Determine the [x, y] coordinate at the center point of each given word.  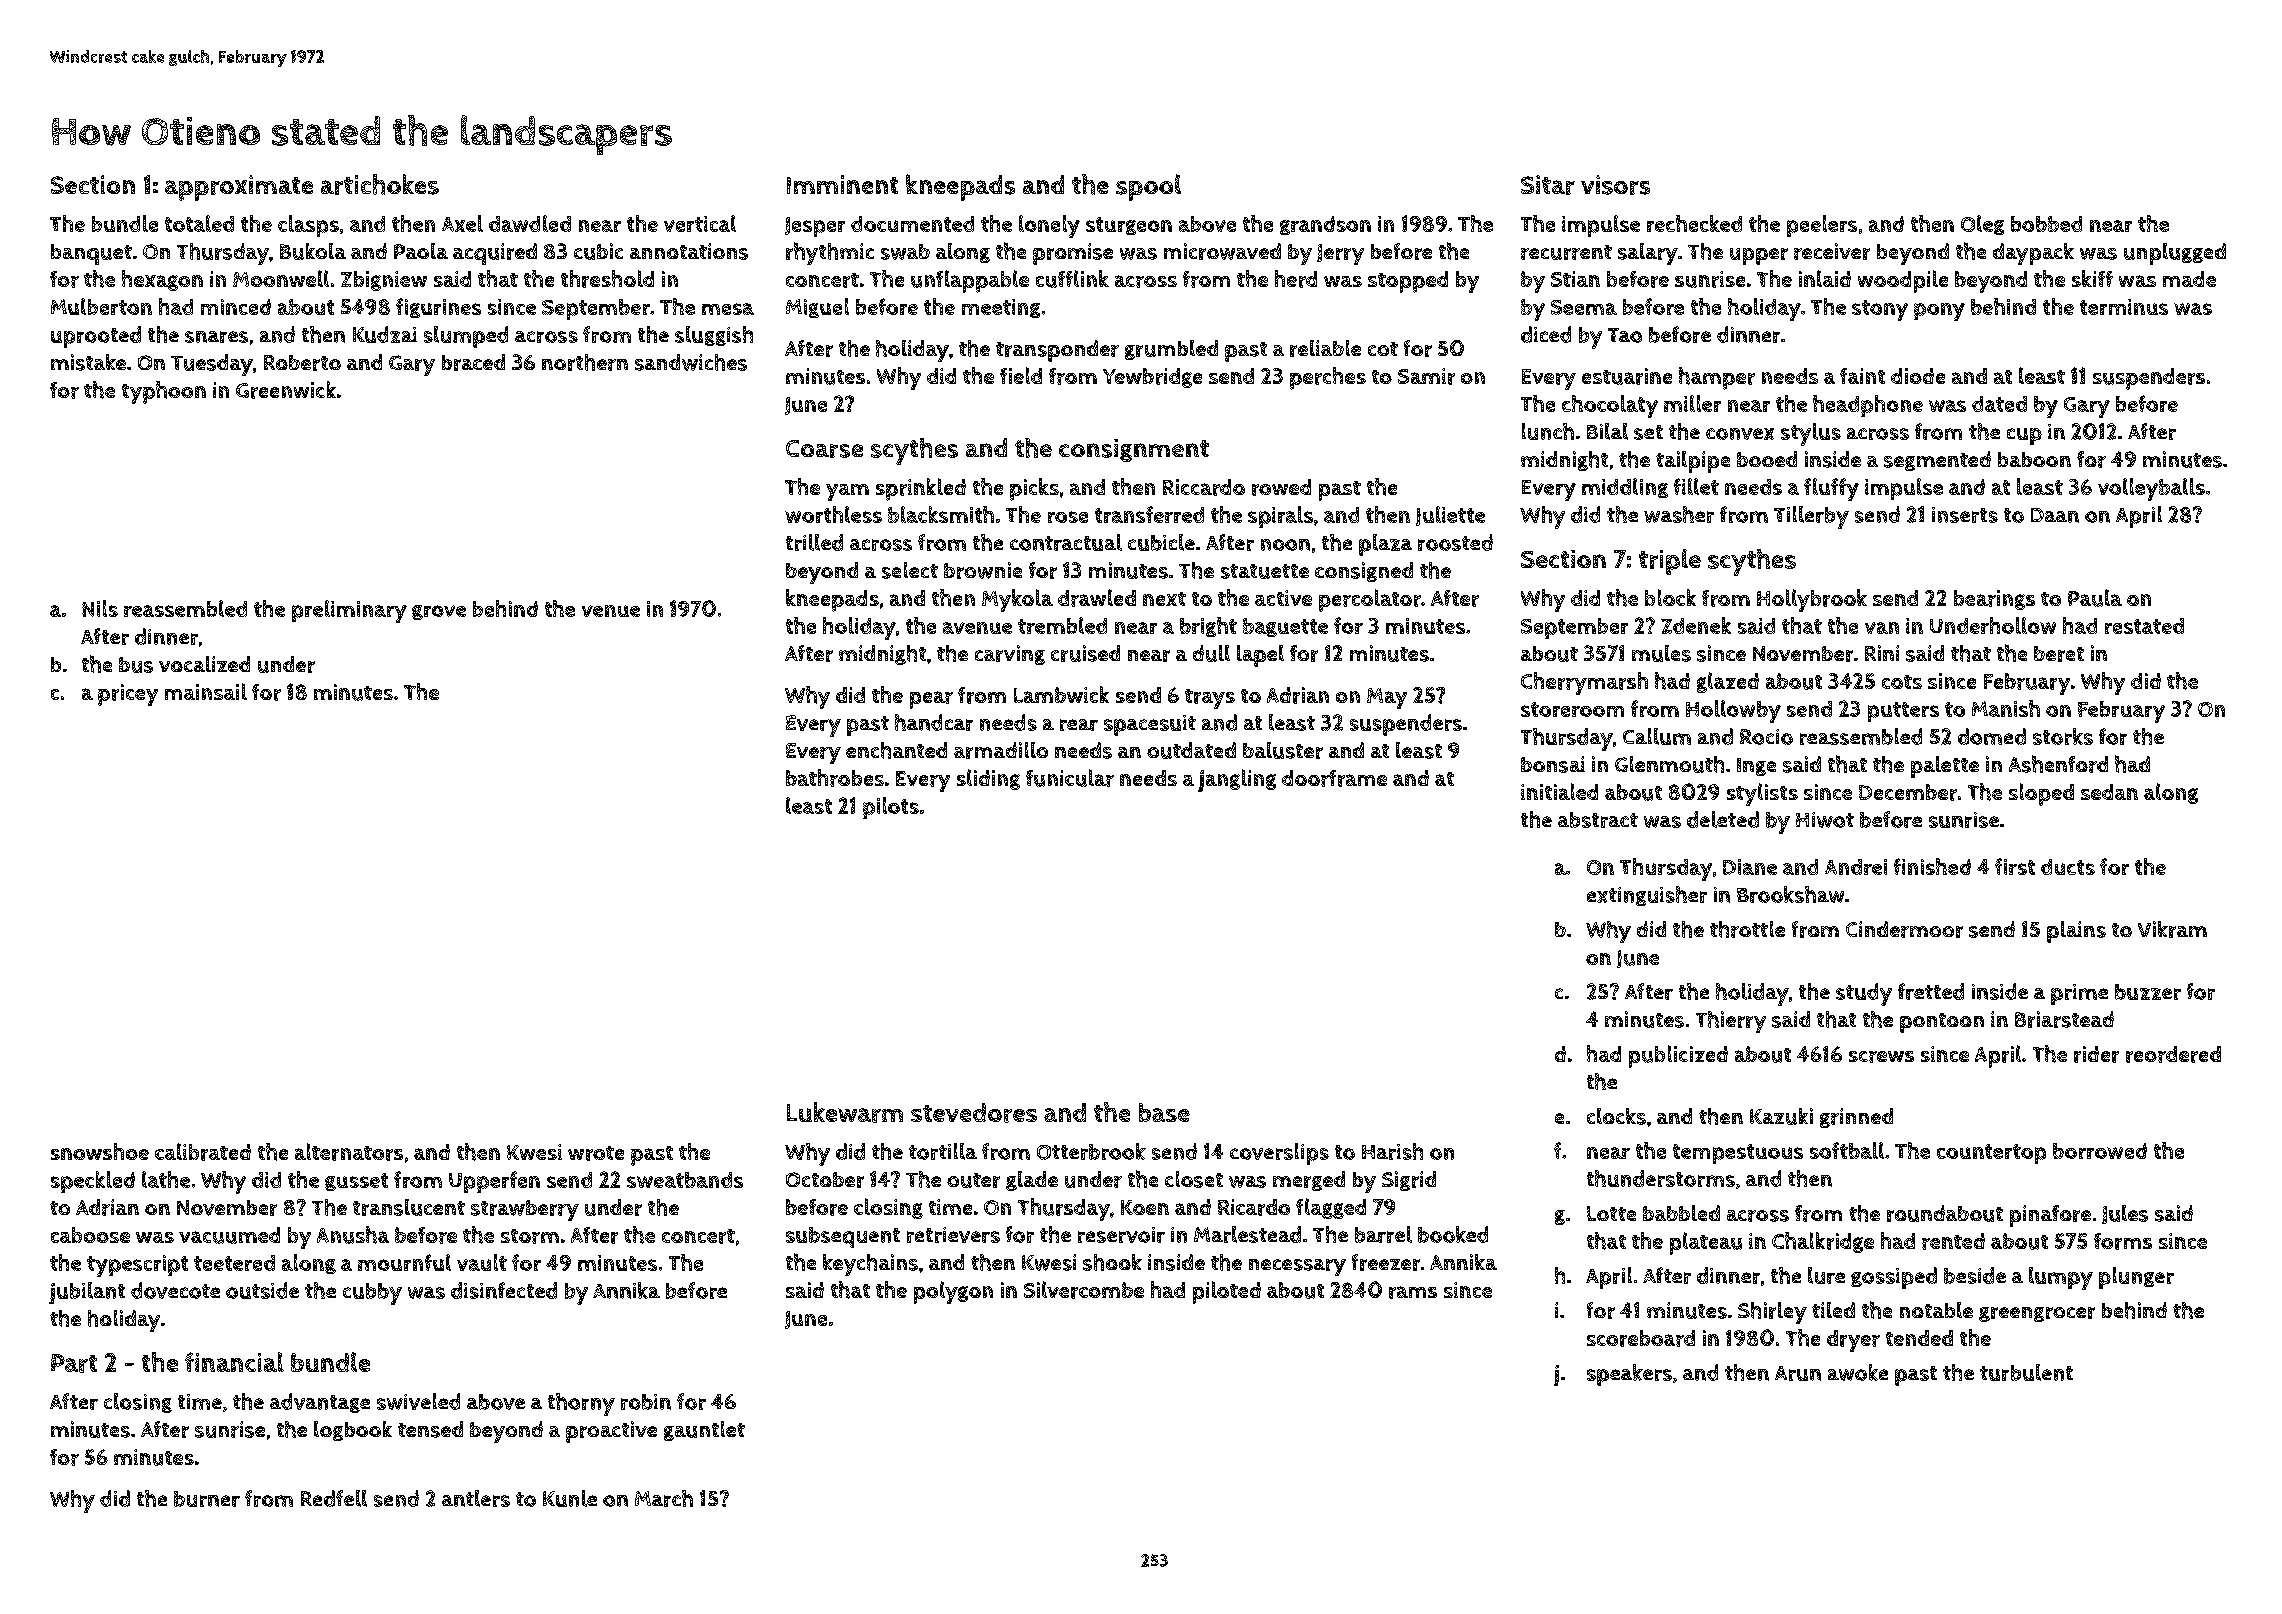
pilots [891, 808]
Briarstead [2064, 1019]
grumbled [1171, 350]
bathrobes [835, 778]
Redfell [334, 1498]
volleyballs [2151, 489]
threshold [607, 279]
